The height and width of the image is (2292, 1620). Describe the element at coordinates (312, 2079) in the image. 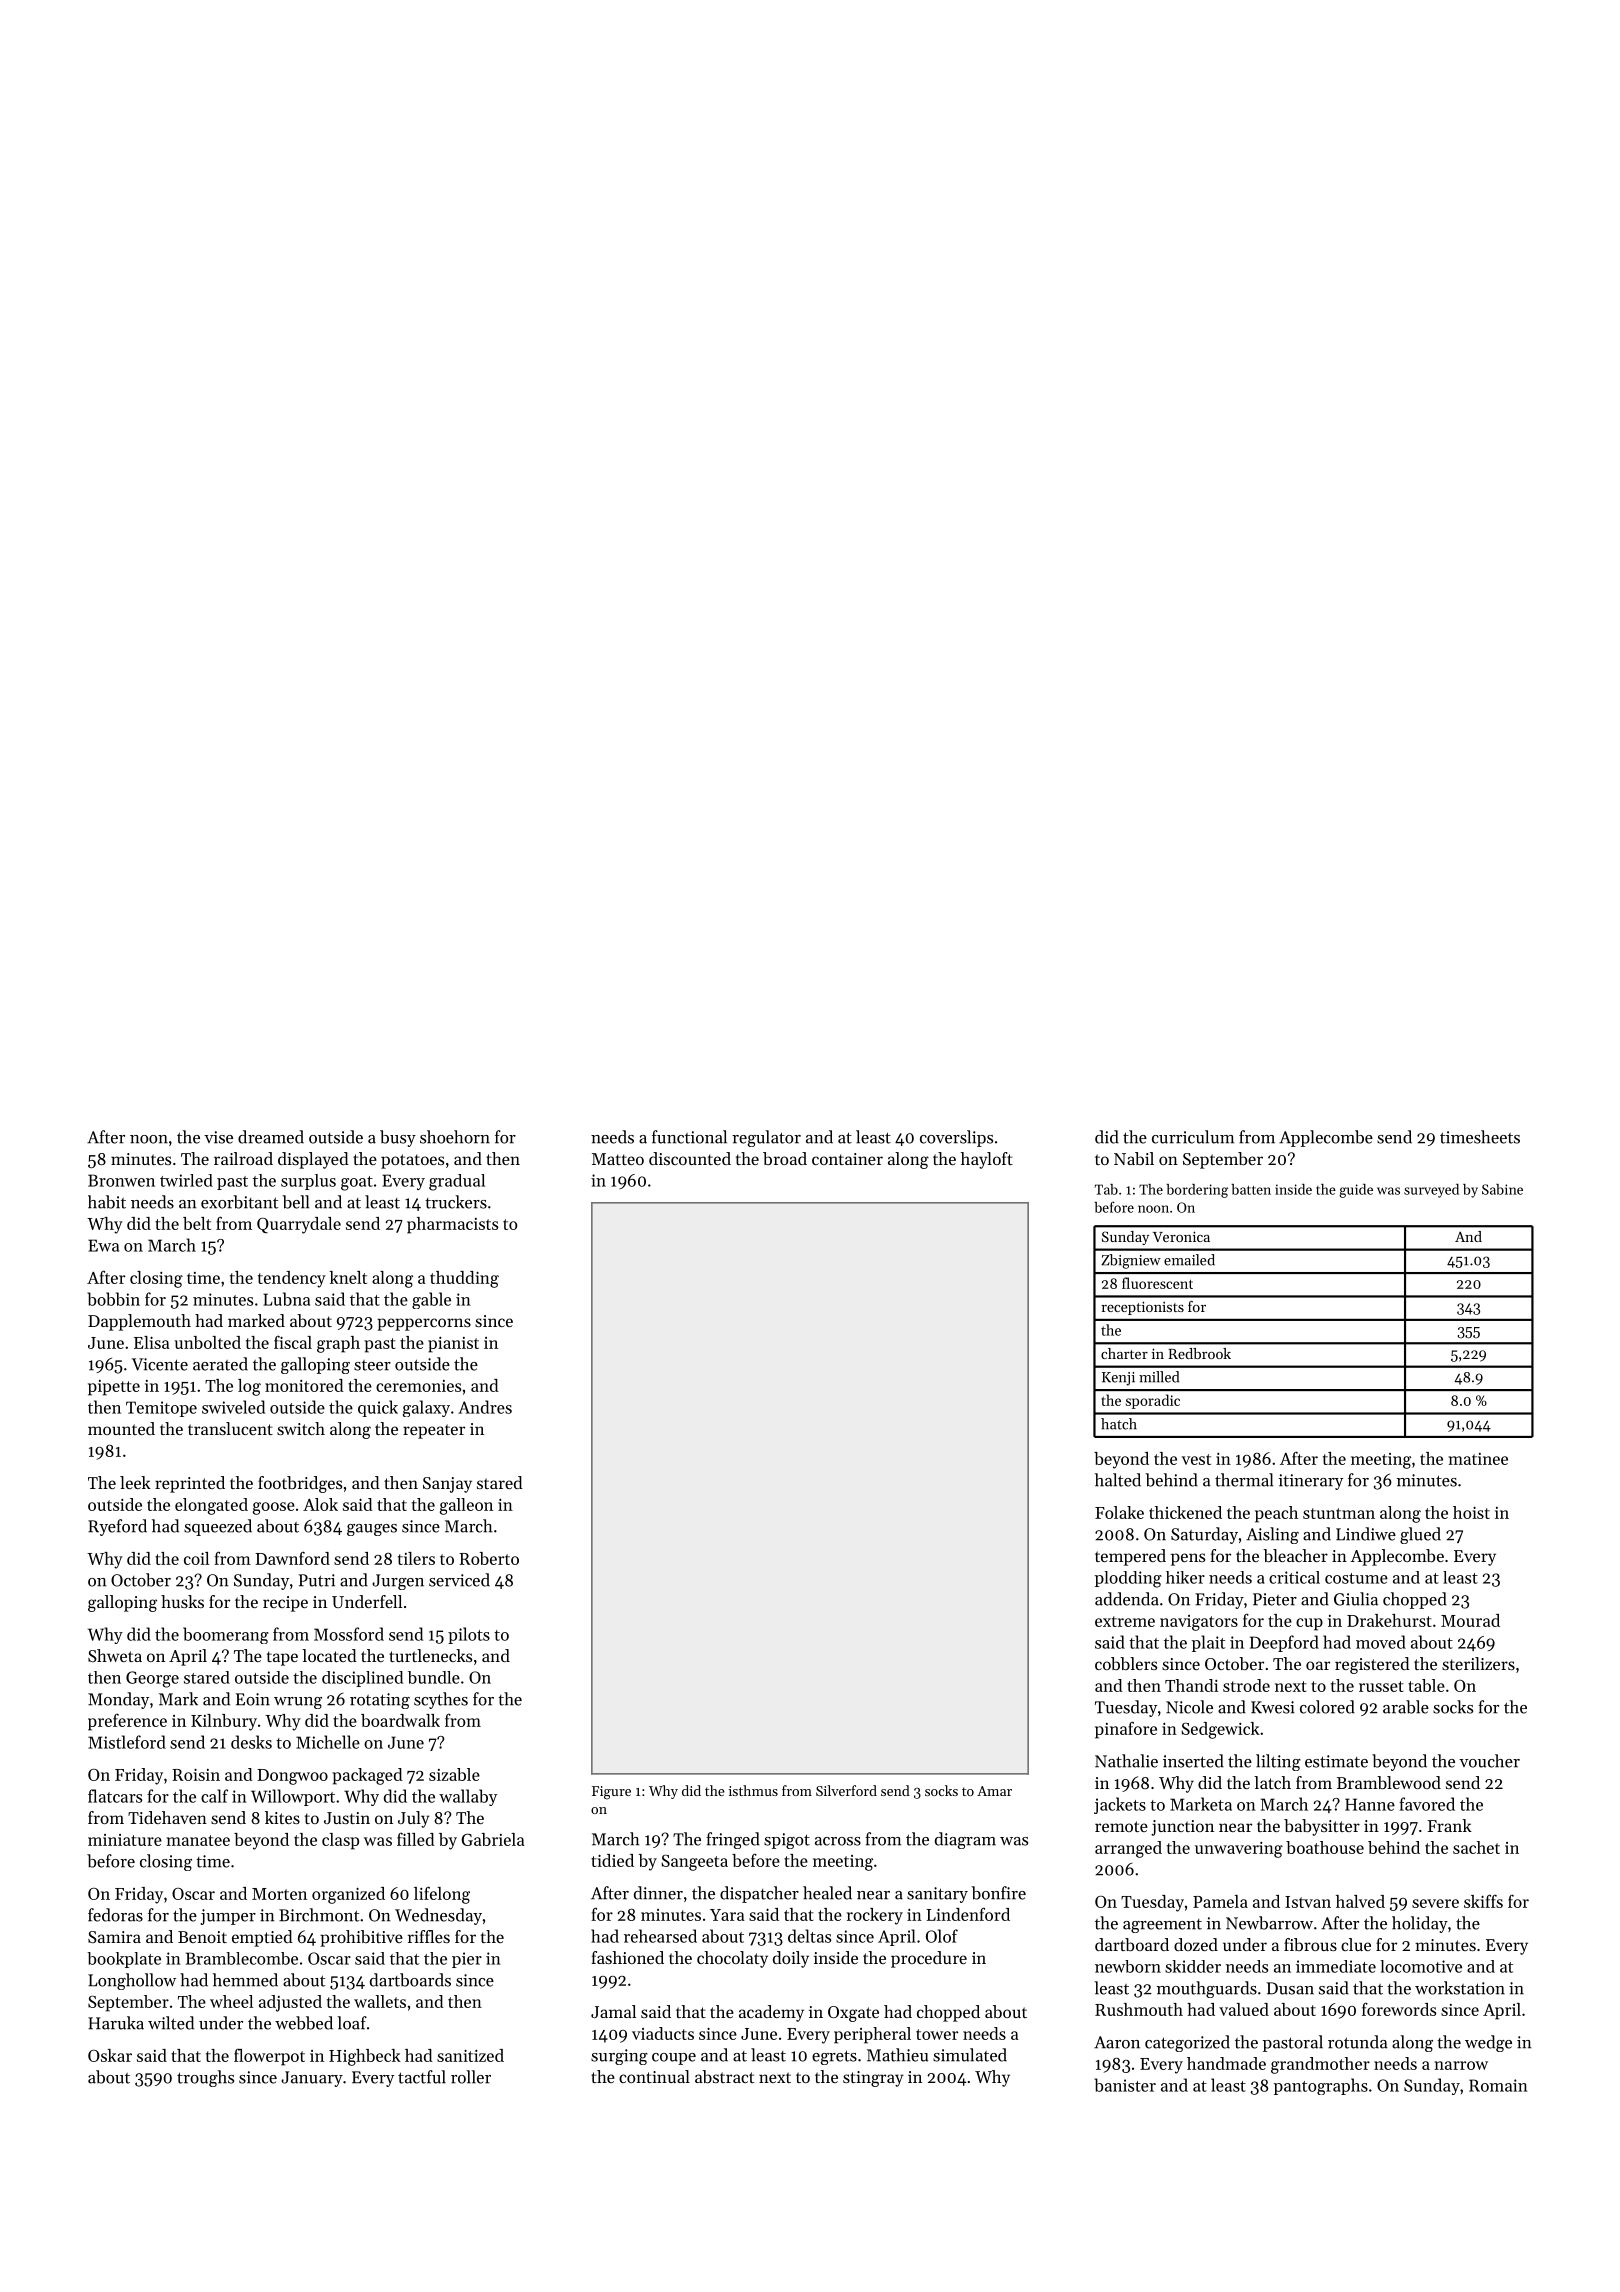

I see `January` at that location.
